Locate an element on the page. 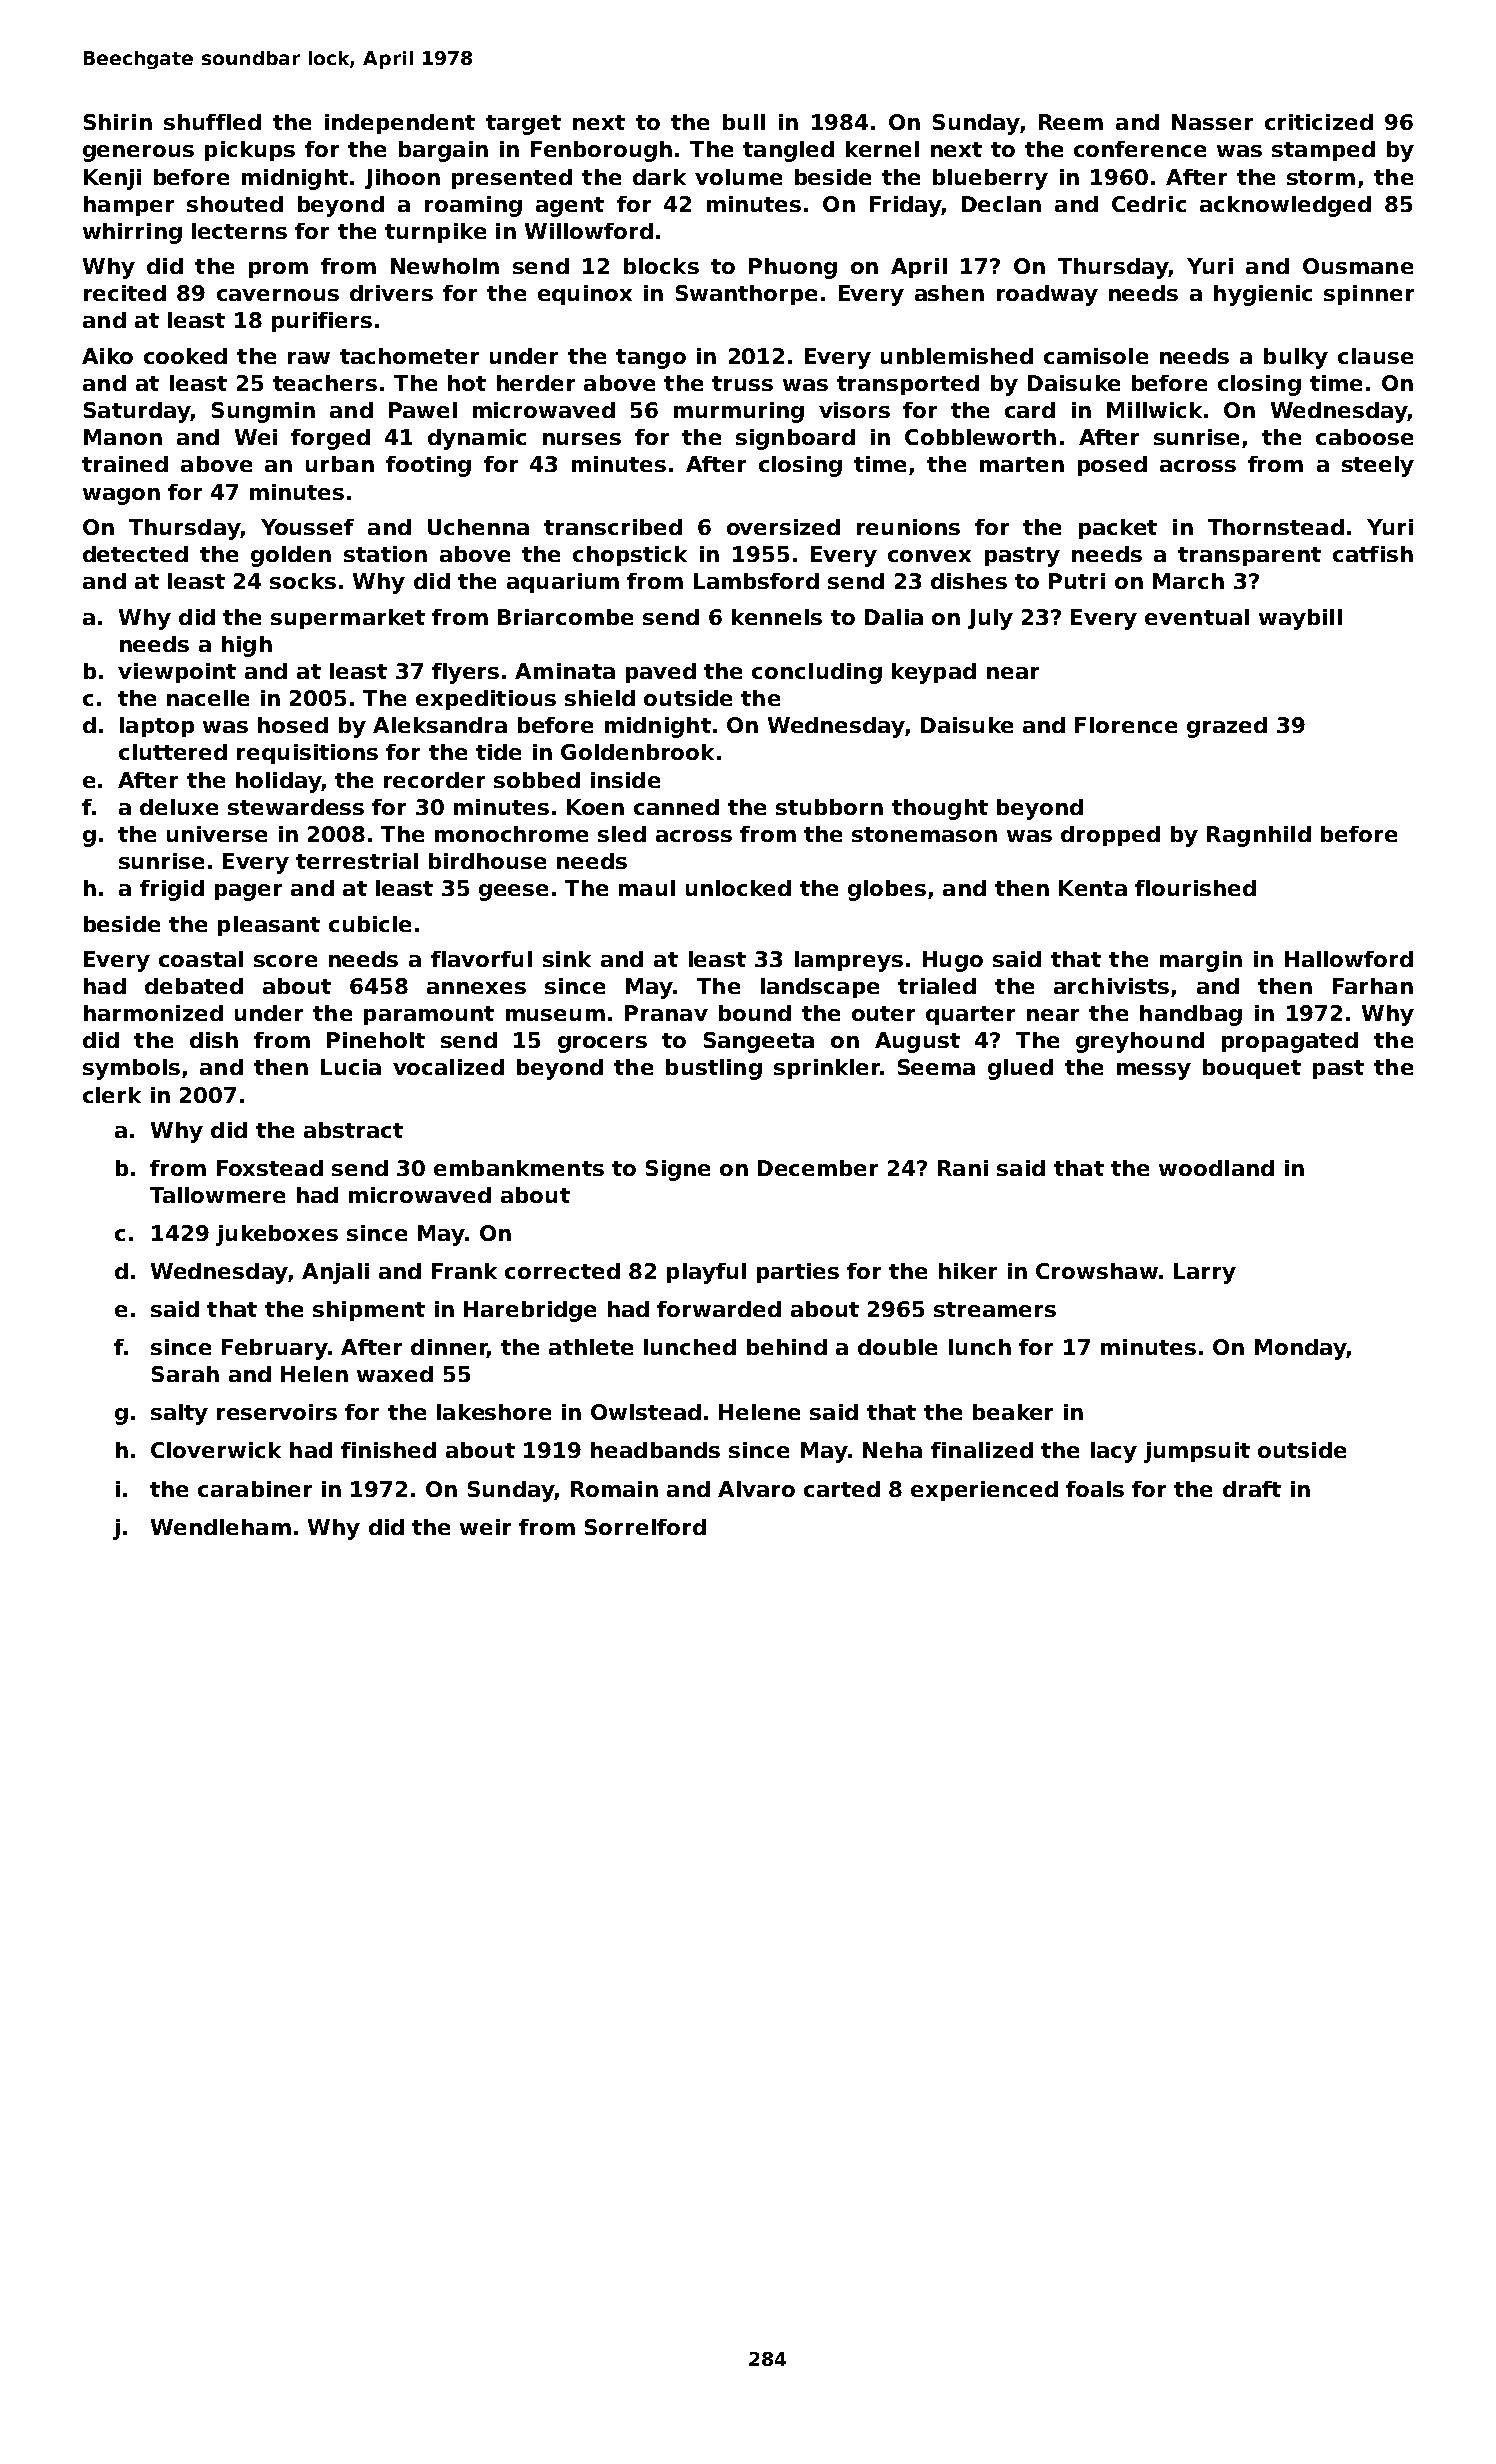 The image size is (1496, 2464). Wendleham is located at coordinates (221, 1527).
